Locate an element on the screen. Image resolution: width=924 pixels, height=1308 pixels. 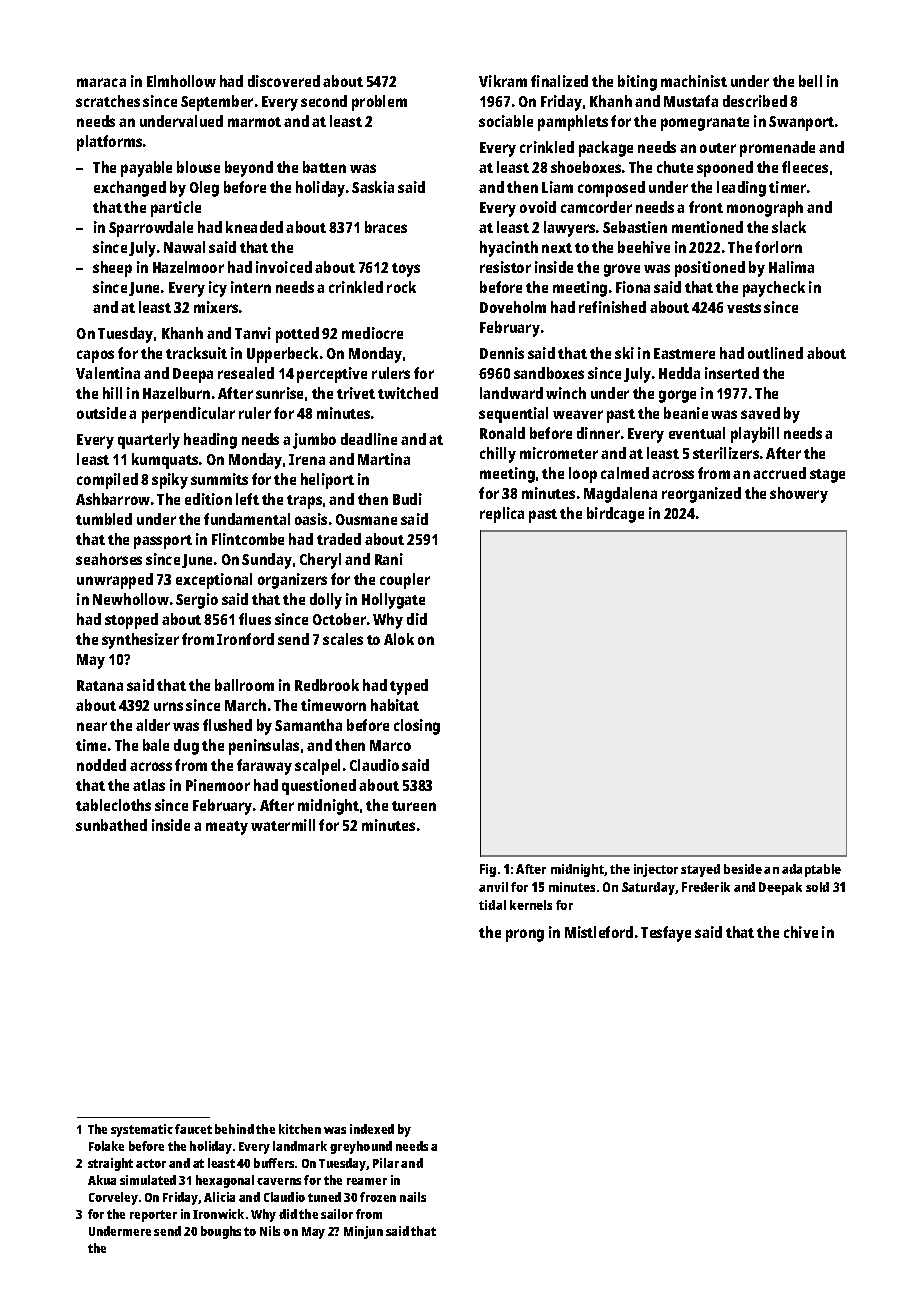
mediocre is located at coordinates (372, 333).
